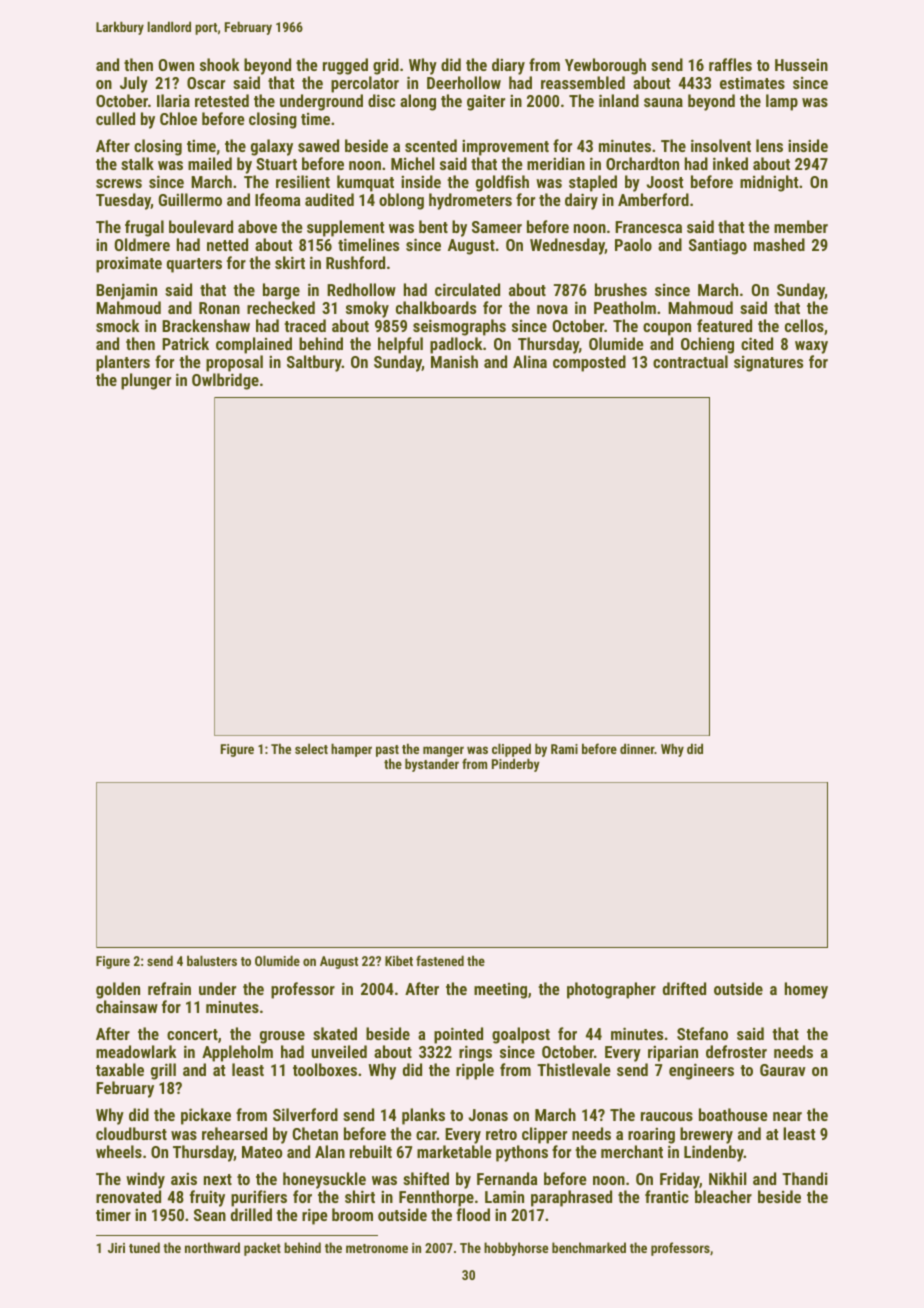 The image size is (924, 1308). What do you see at coordinates (311, 748) in the screenshot?
I see `select` at bounding box center [311, 748].
